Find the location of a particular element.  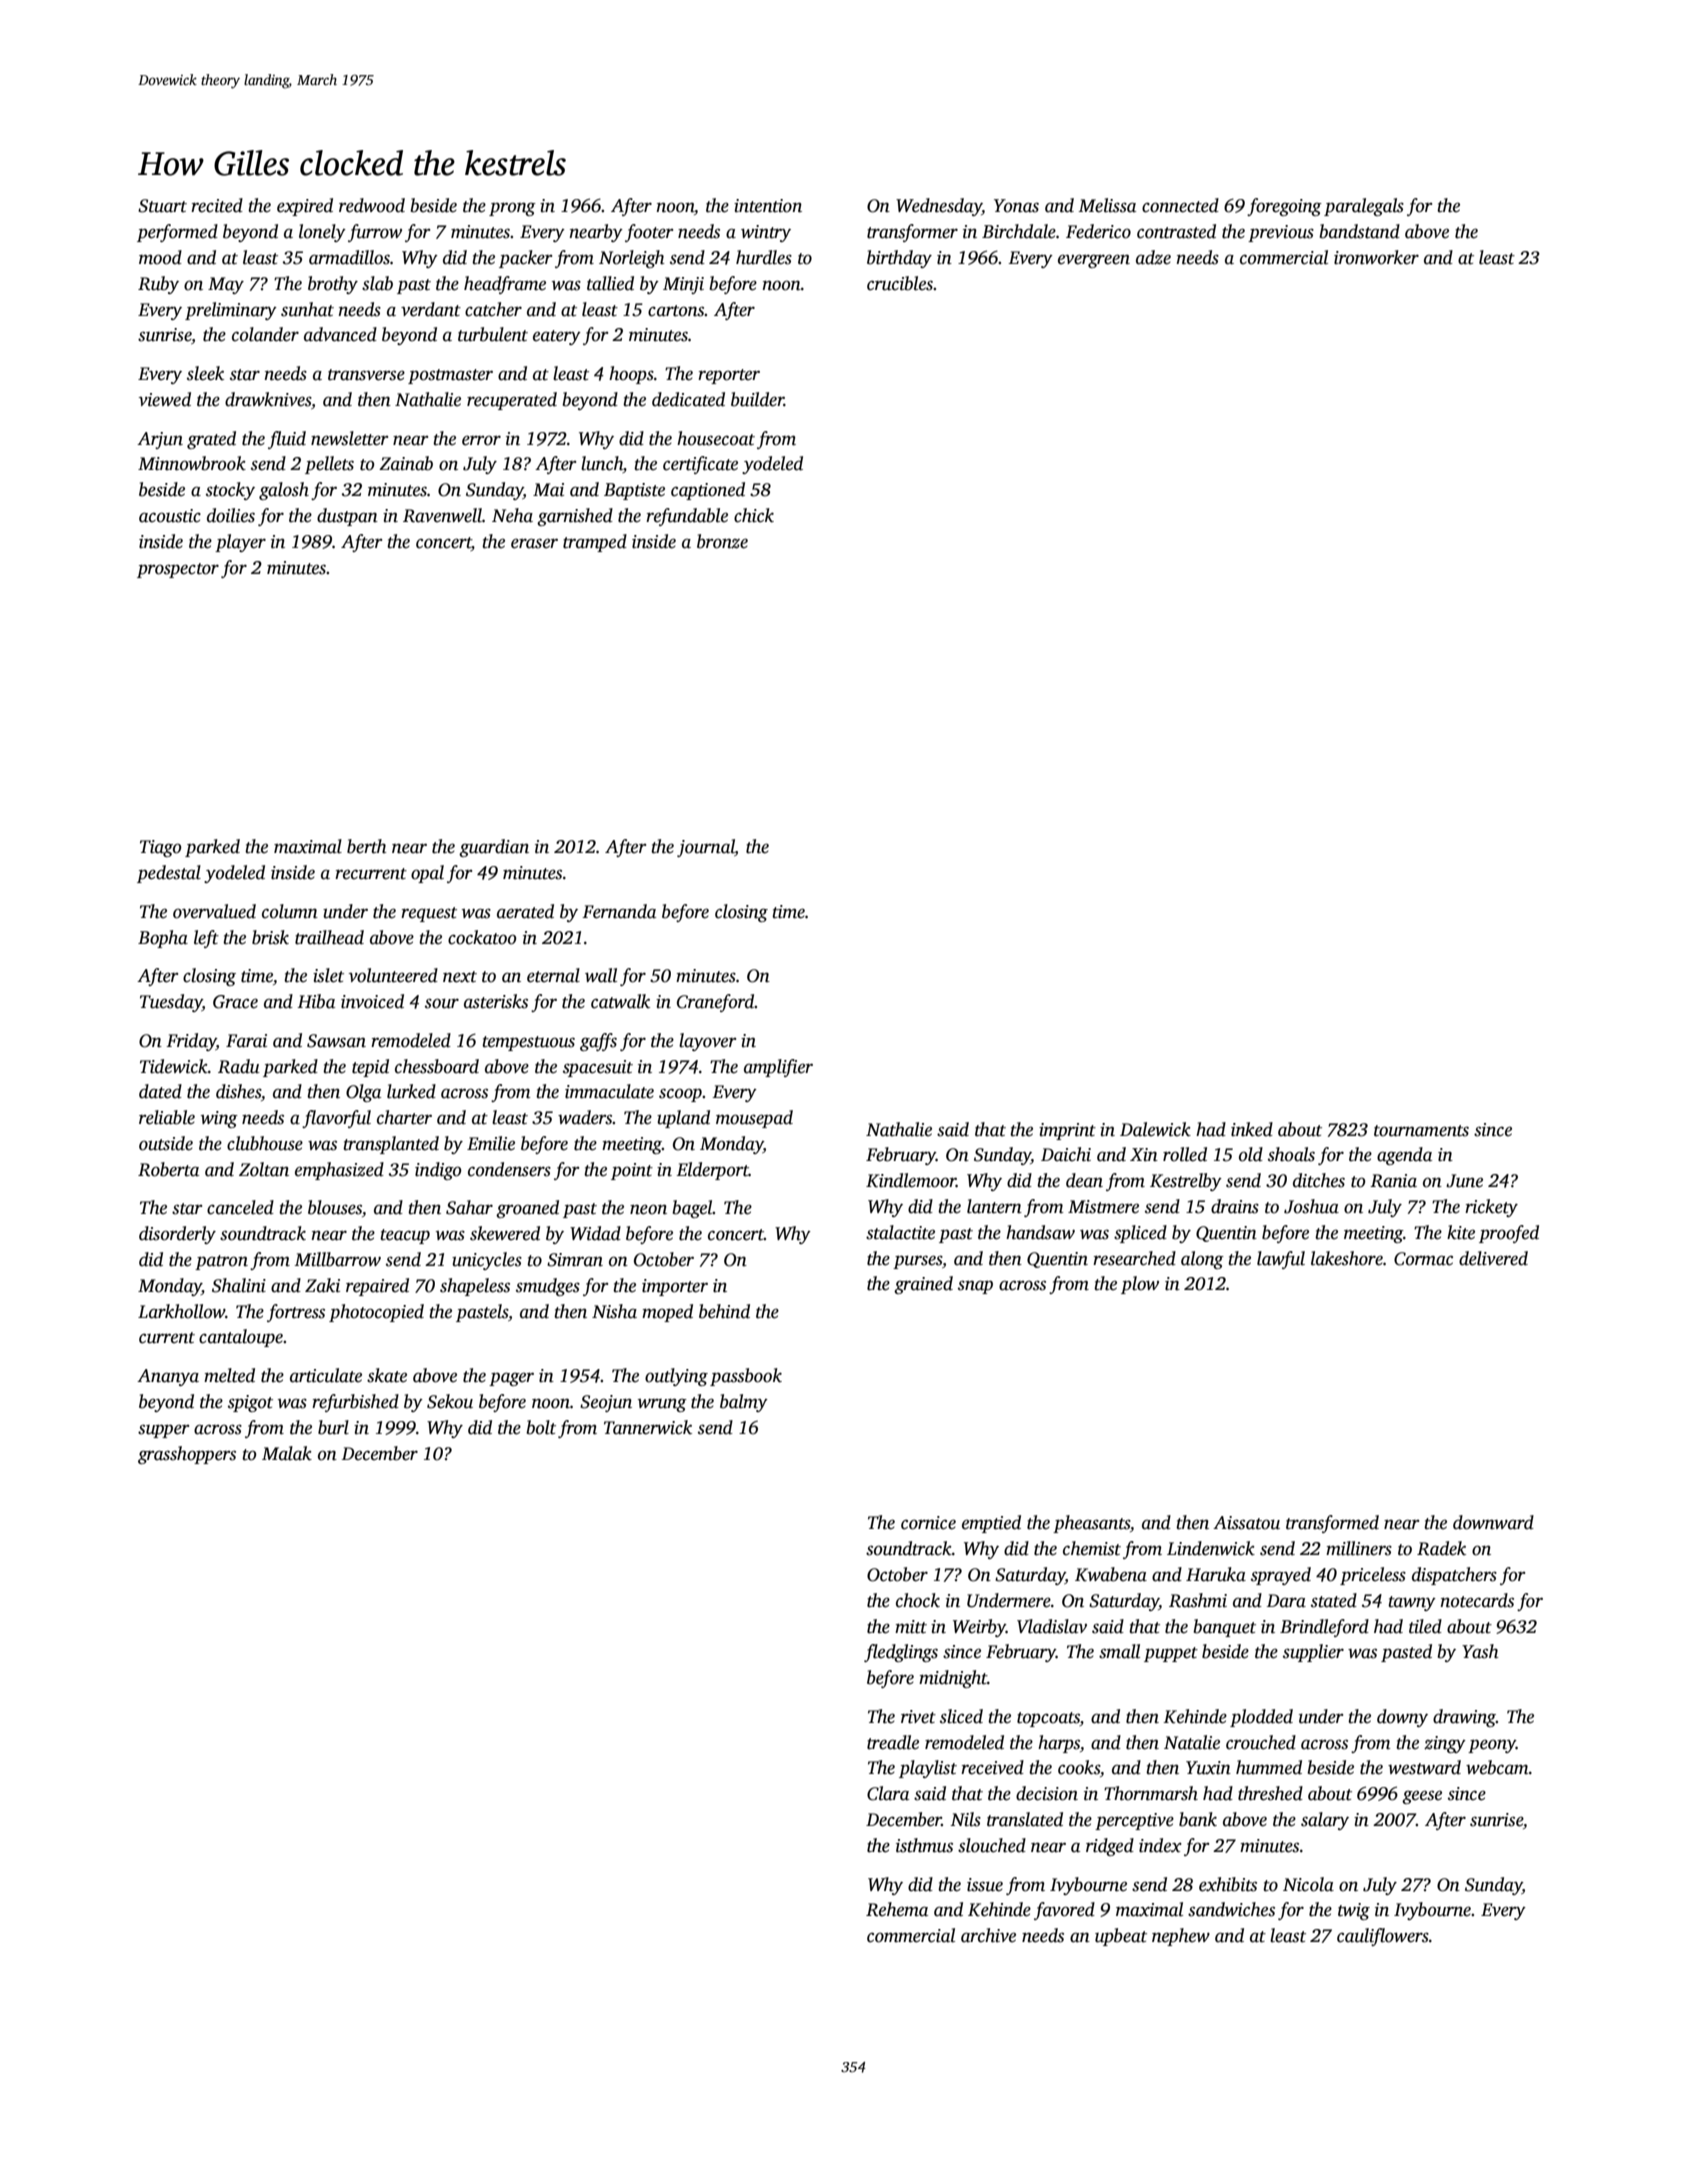

Bopha is located at coordinates (163, 939).
